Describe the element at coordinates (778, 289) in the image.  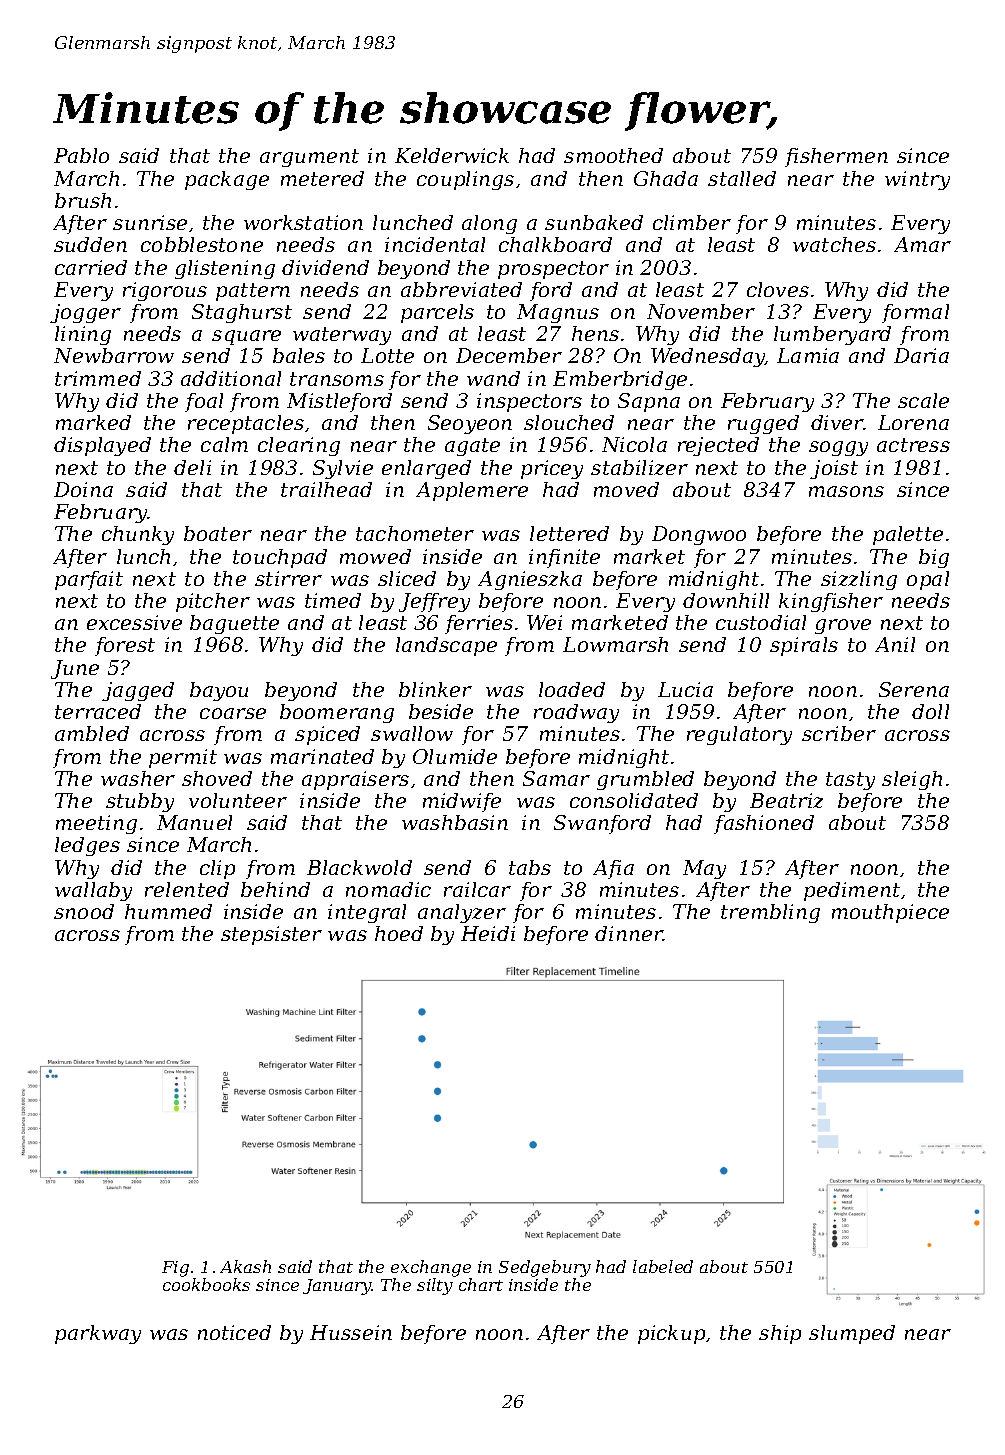
I see `cloves` at that location.
